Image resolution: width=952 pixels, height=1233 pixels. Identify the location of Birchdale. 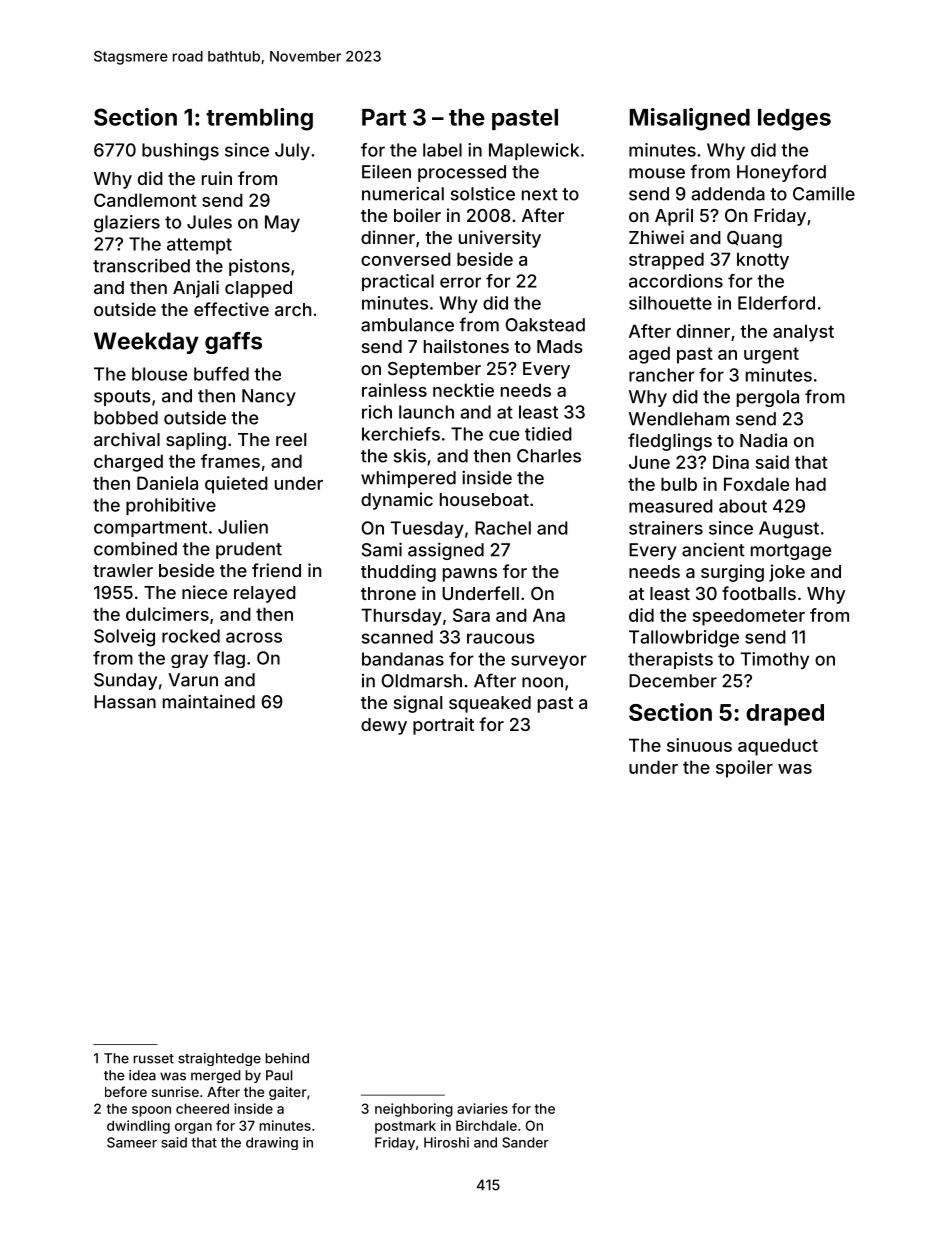
(486, 1125).
